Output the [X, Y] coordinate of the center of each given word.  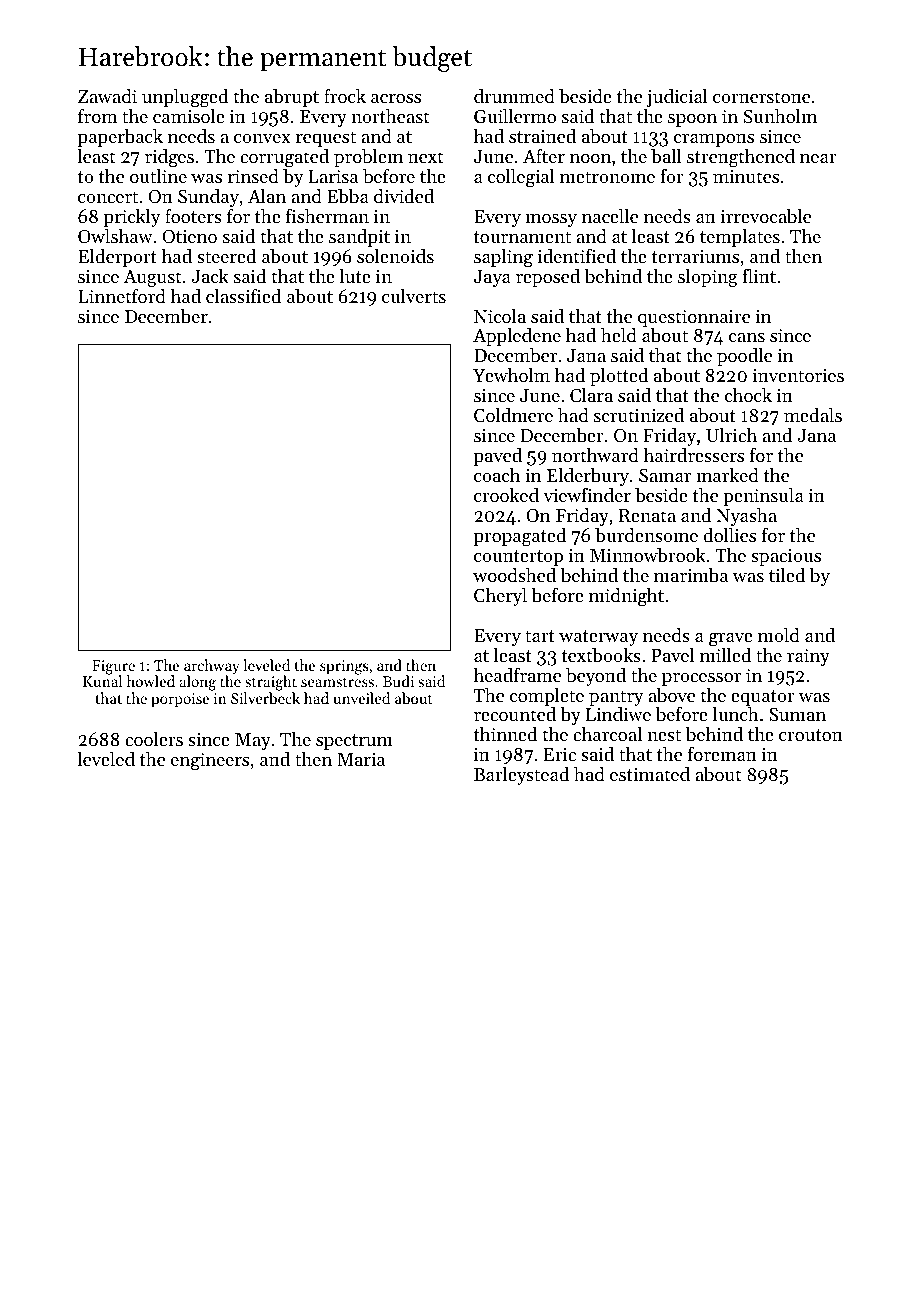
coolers [154, 739]
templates [740, 238]
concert [108, 197]
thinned [505, 734]
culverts [414, 296]
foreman [722, 753]
